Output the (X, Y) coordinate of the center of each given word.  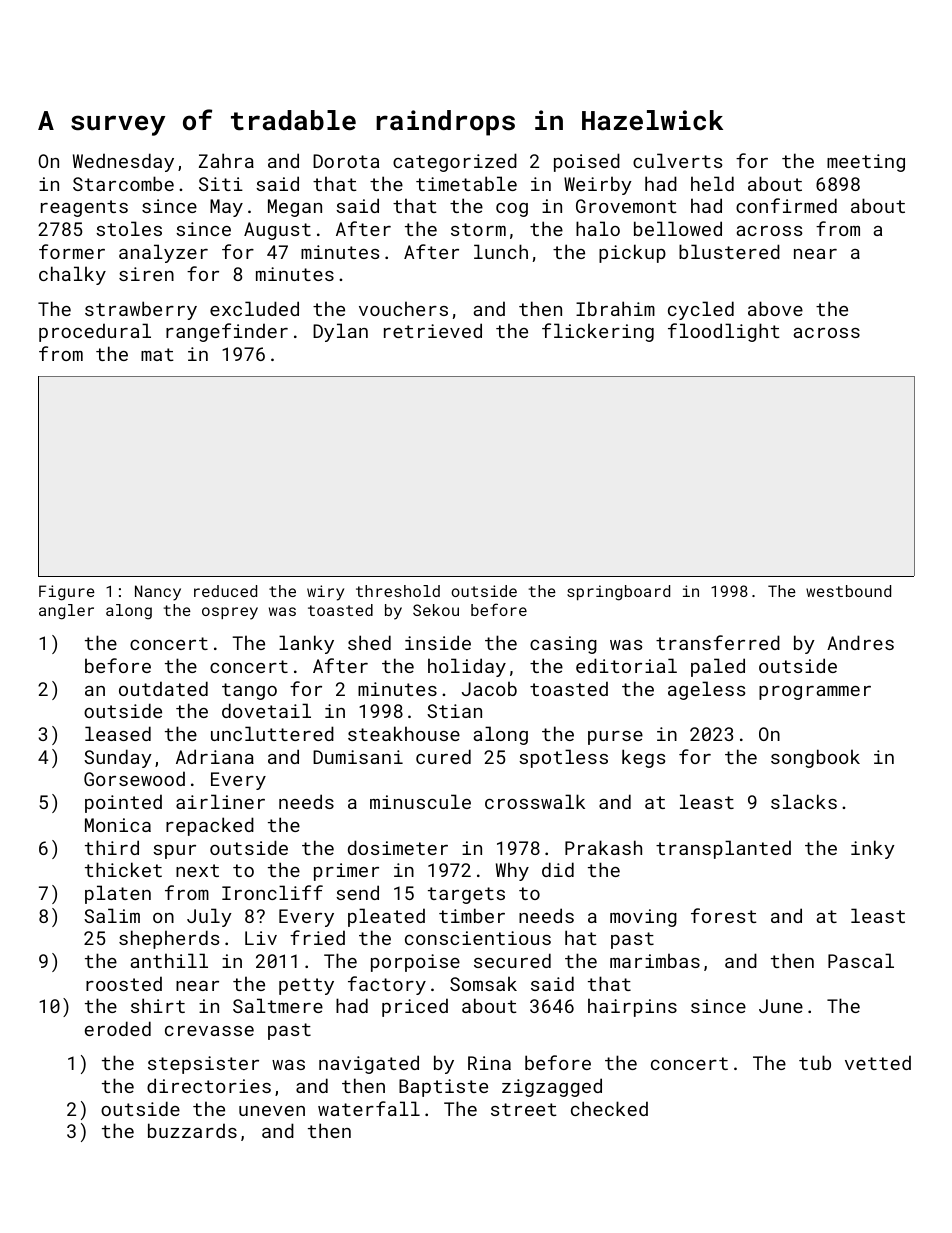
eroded (118, 1028)
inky (873, 849)
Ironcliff (272, 892)
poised (587, 162)
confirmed (786, 205)
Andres (860, 642)
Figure (67, 593)
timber (472, 915)
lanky (306, 644)
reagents (84, 208)
